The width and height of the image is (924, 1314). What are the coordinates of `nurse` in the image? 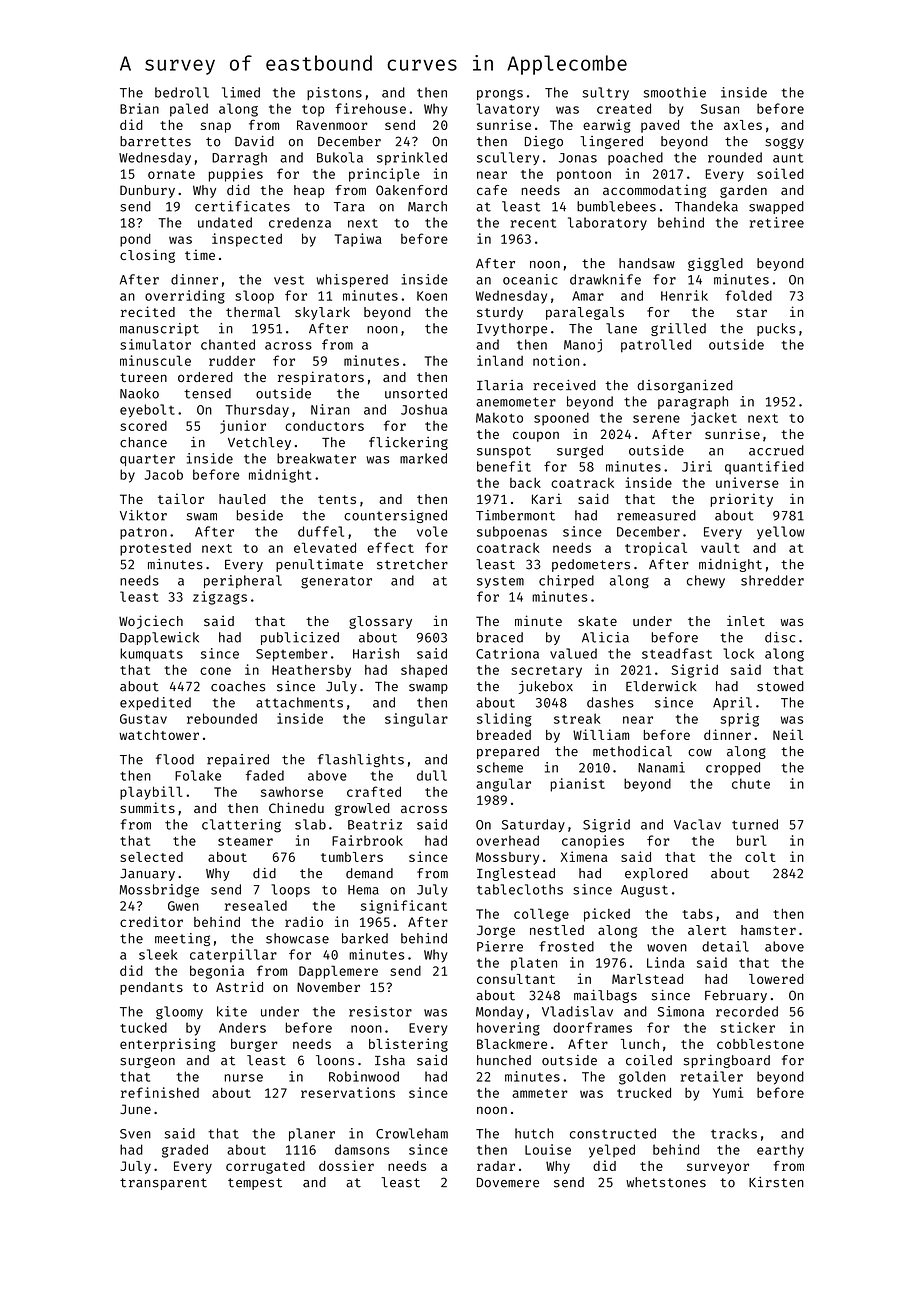 It's located at (244, 1078).
